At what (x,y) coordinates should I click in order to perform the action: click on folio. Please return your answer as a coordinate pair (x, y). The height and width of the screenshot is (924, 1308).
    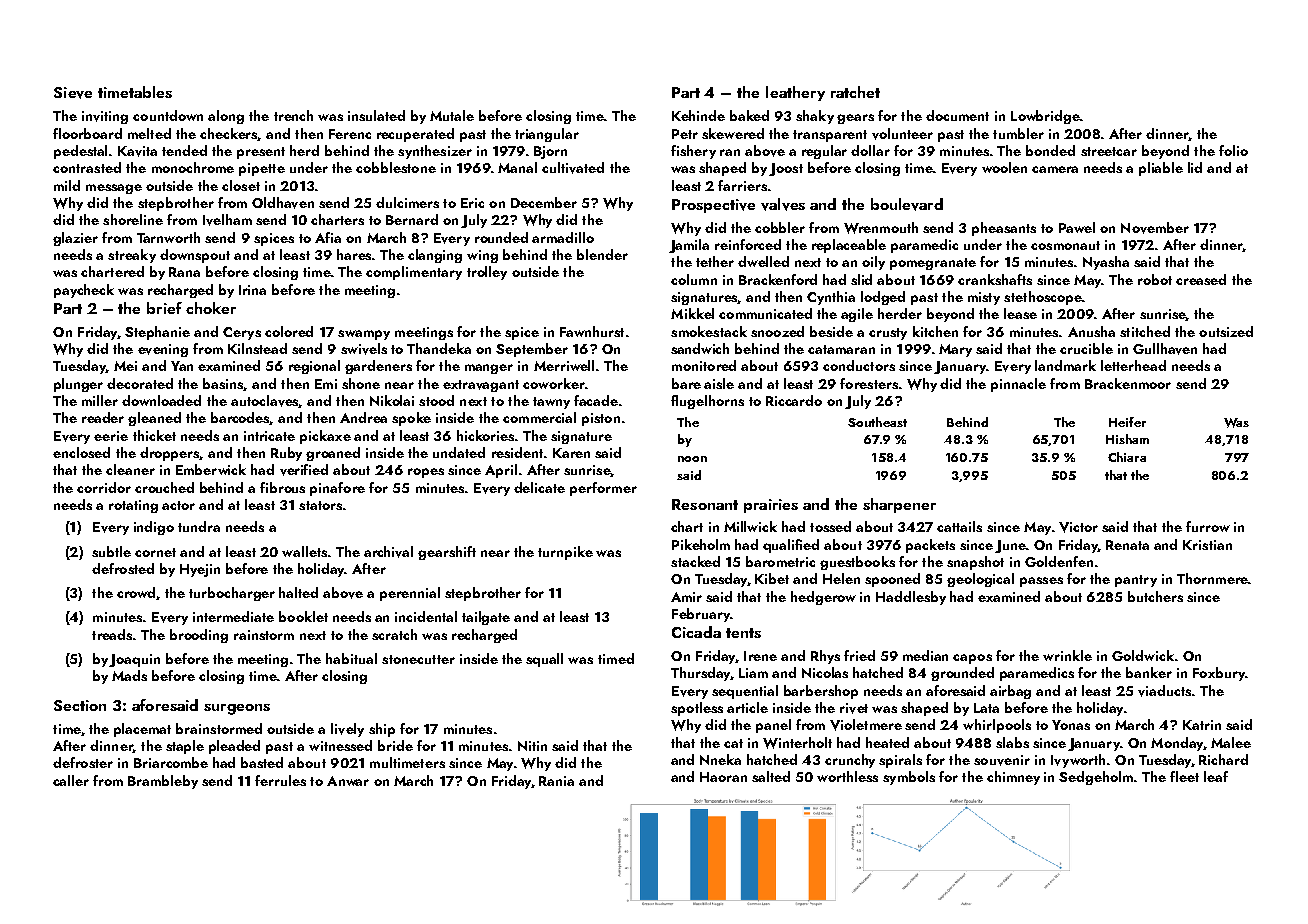
    Looking at the image, I should click on (1233, 150).
